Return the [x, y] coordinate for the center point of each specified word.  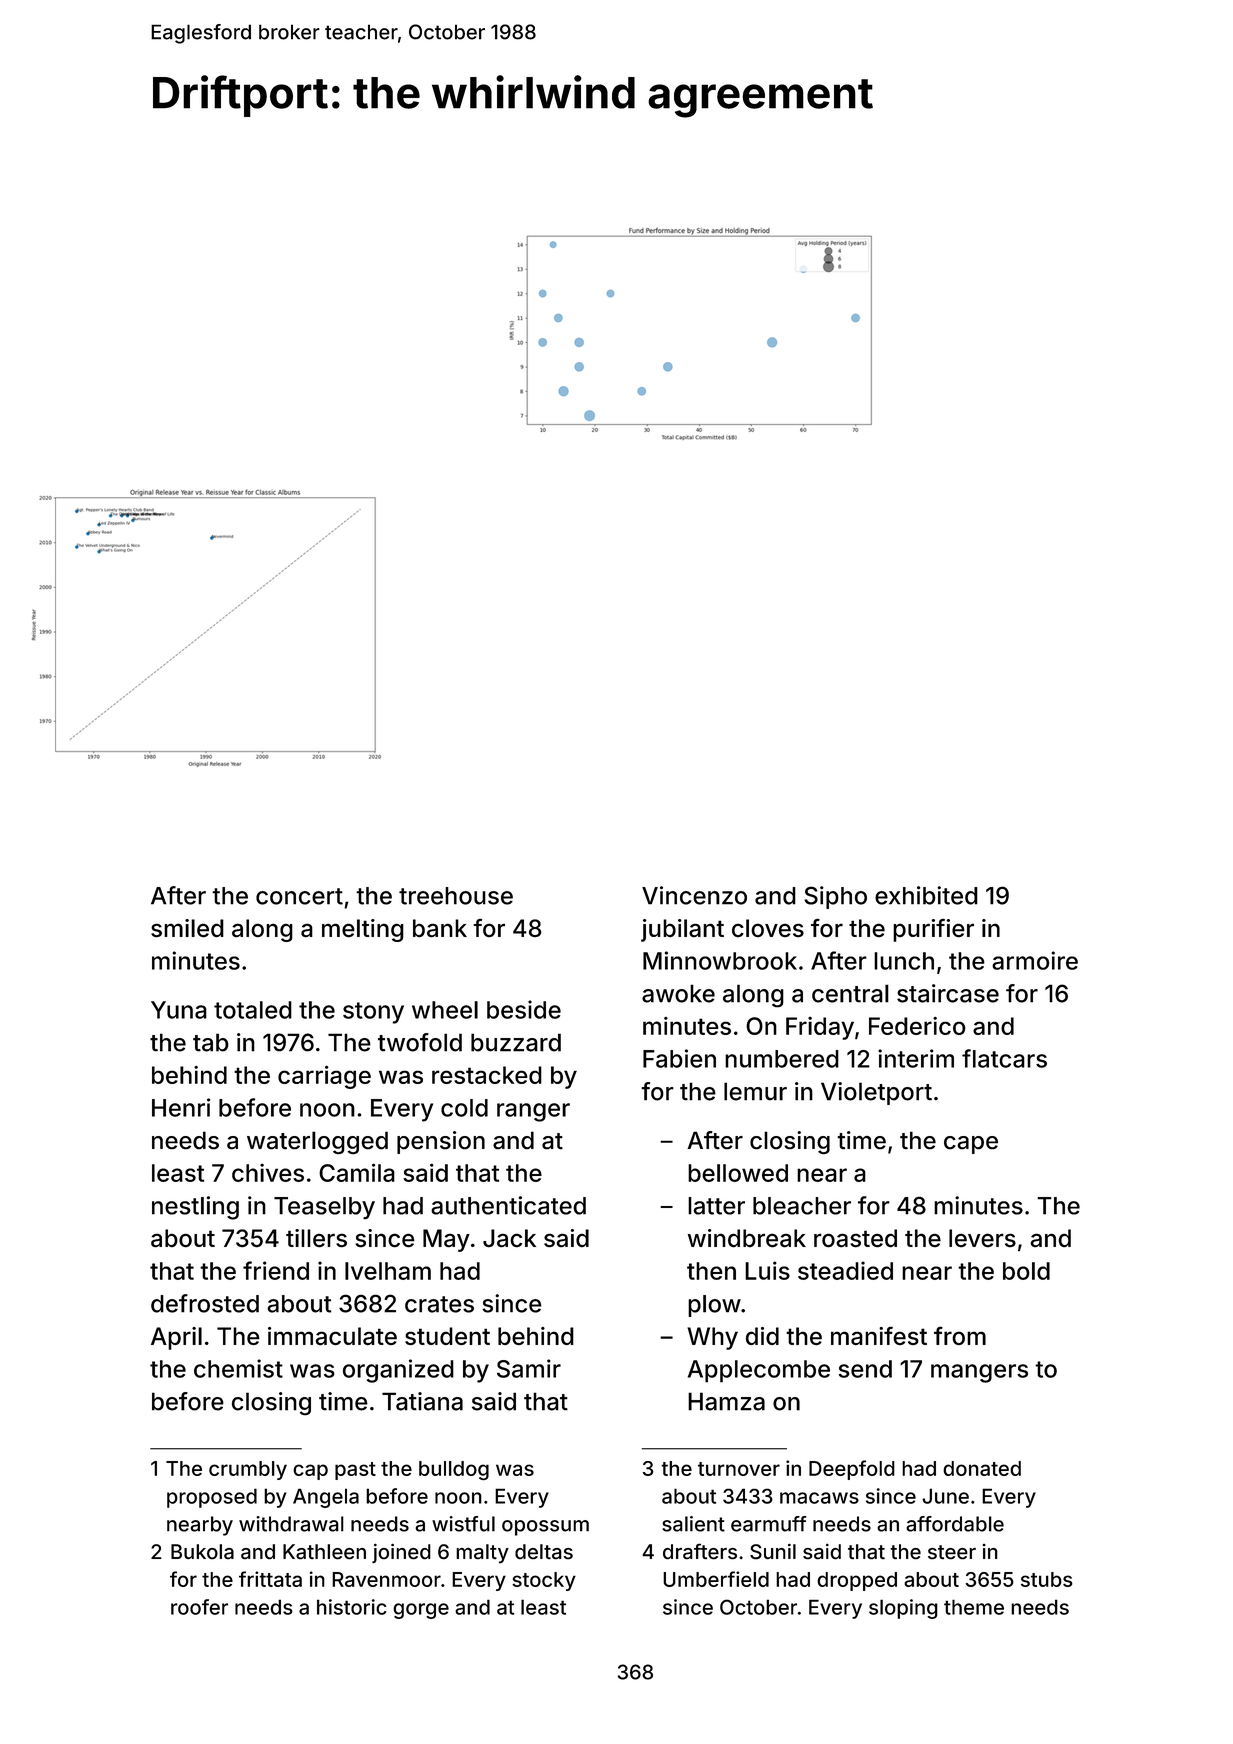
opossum [545, 1528]
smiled [187, 928]
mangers [979, 1373]
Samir [529, 1368]
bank [440, 928]
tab [211, 1042]
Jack [509, 1238]
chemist [238, 1368]
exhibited [926, 895]
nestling [195, 1208]
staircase [948, 993]
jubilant [682, 930]
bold [1026, 1271]
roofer [199, 1607]
